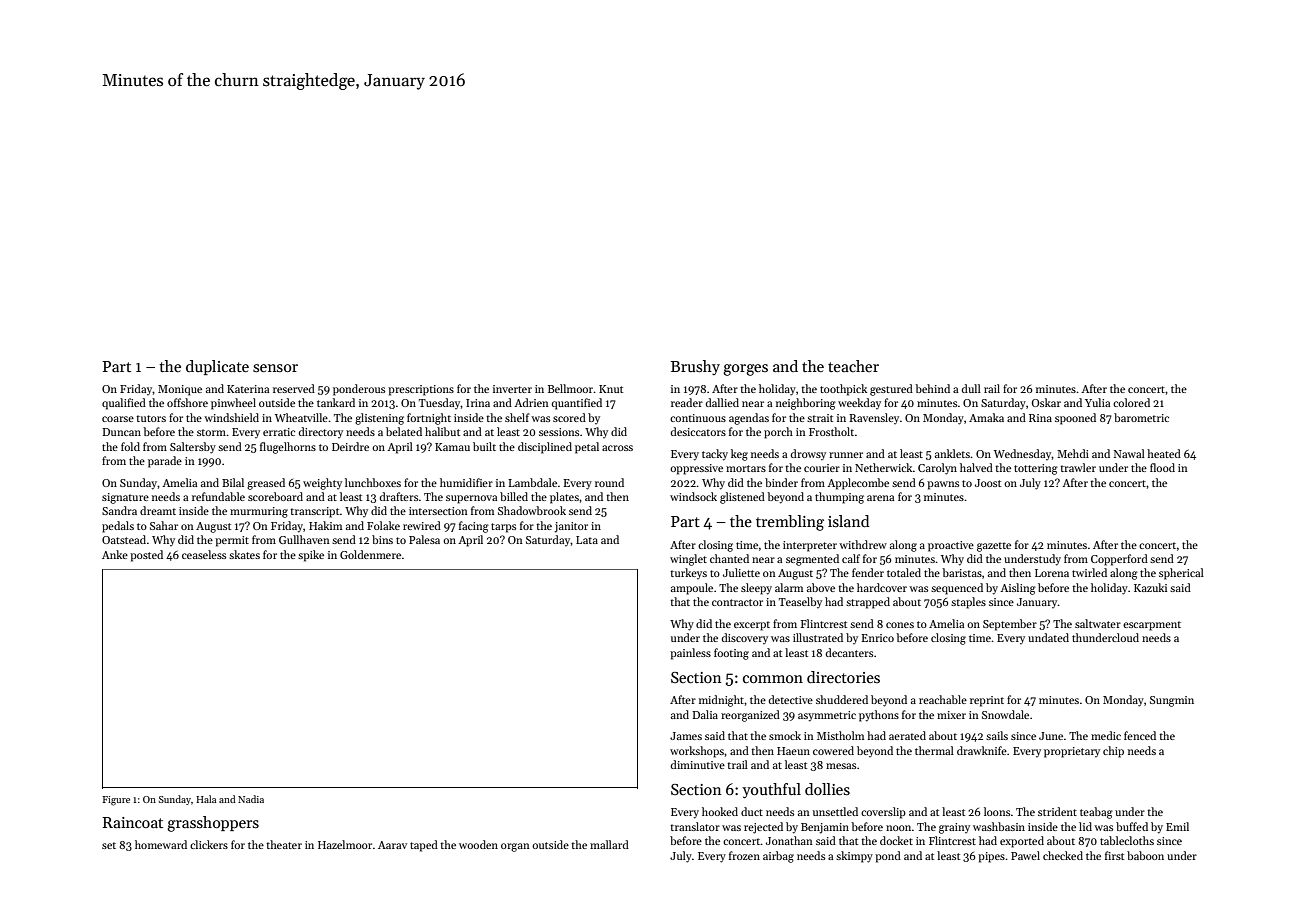  What do you see at coordinates (1048, 637) in the page?
I see `undated` at bounding box center [1048, 637].
